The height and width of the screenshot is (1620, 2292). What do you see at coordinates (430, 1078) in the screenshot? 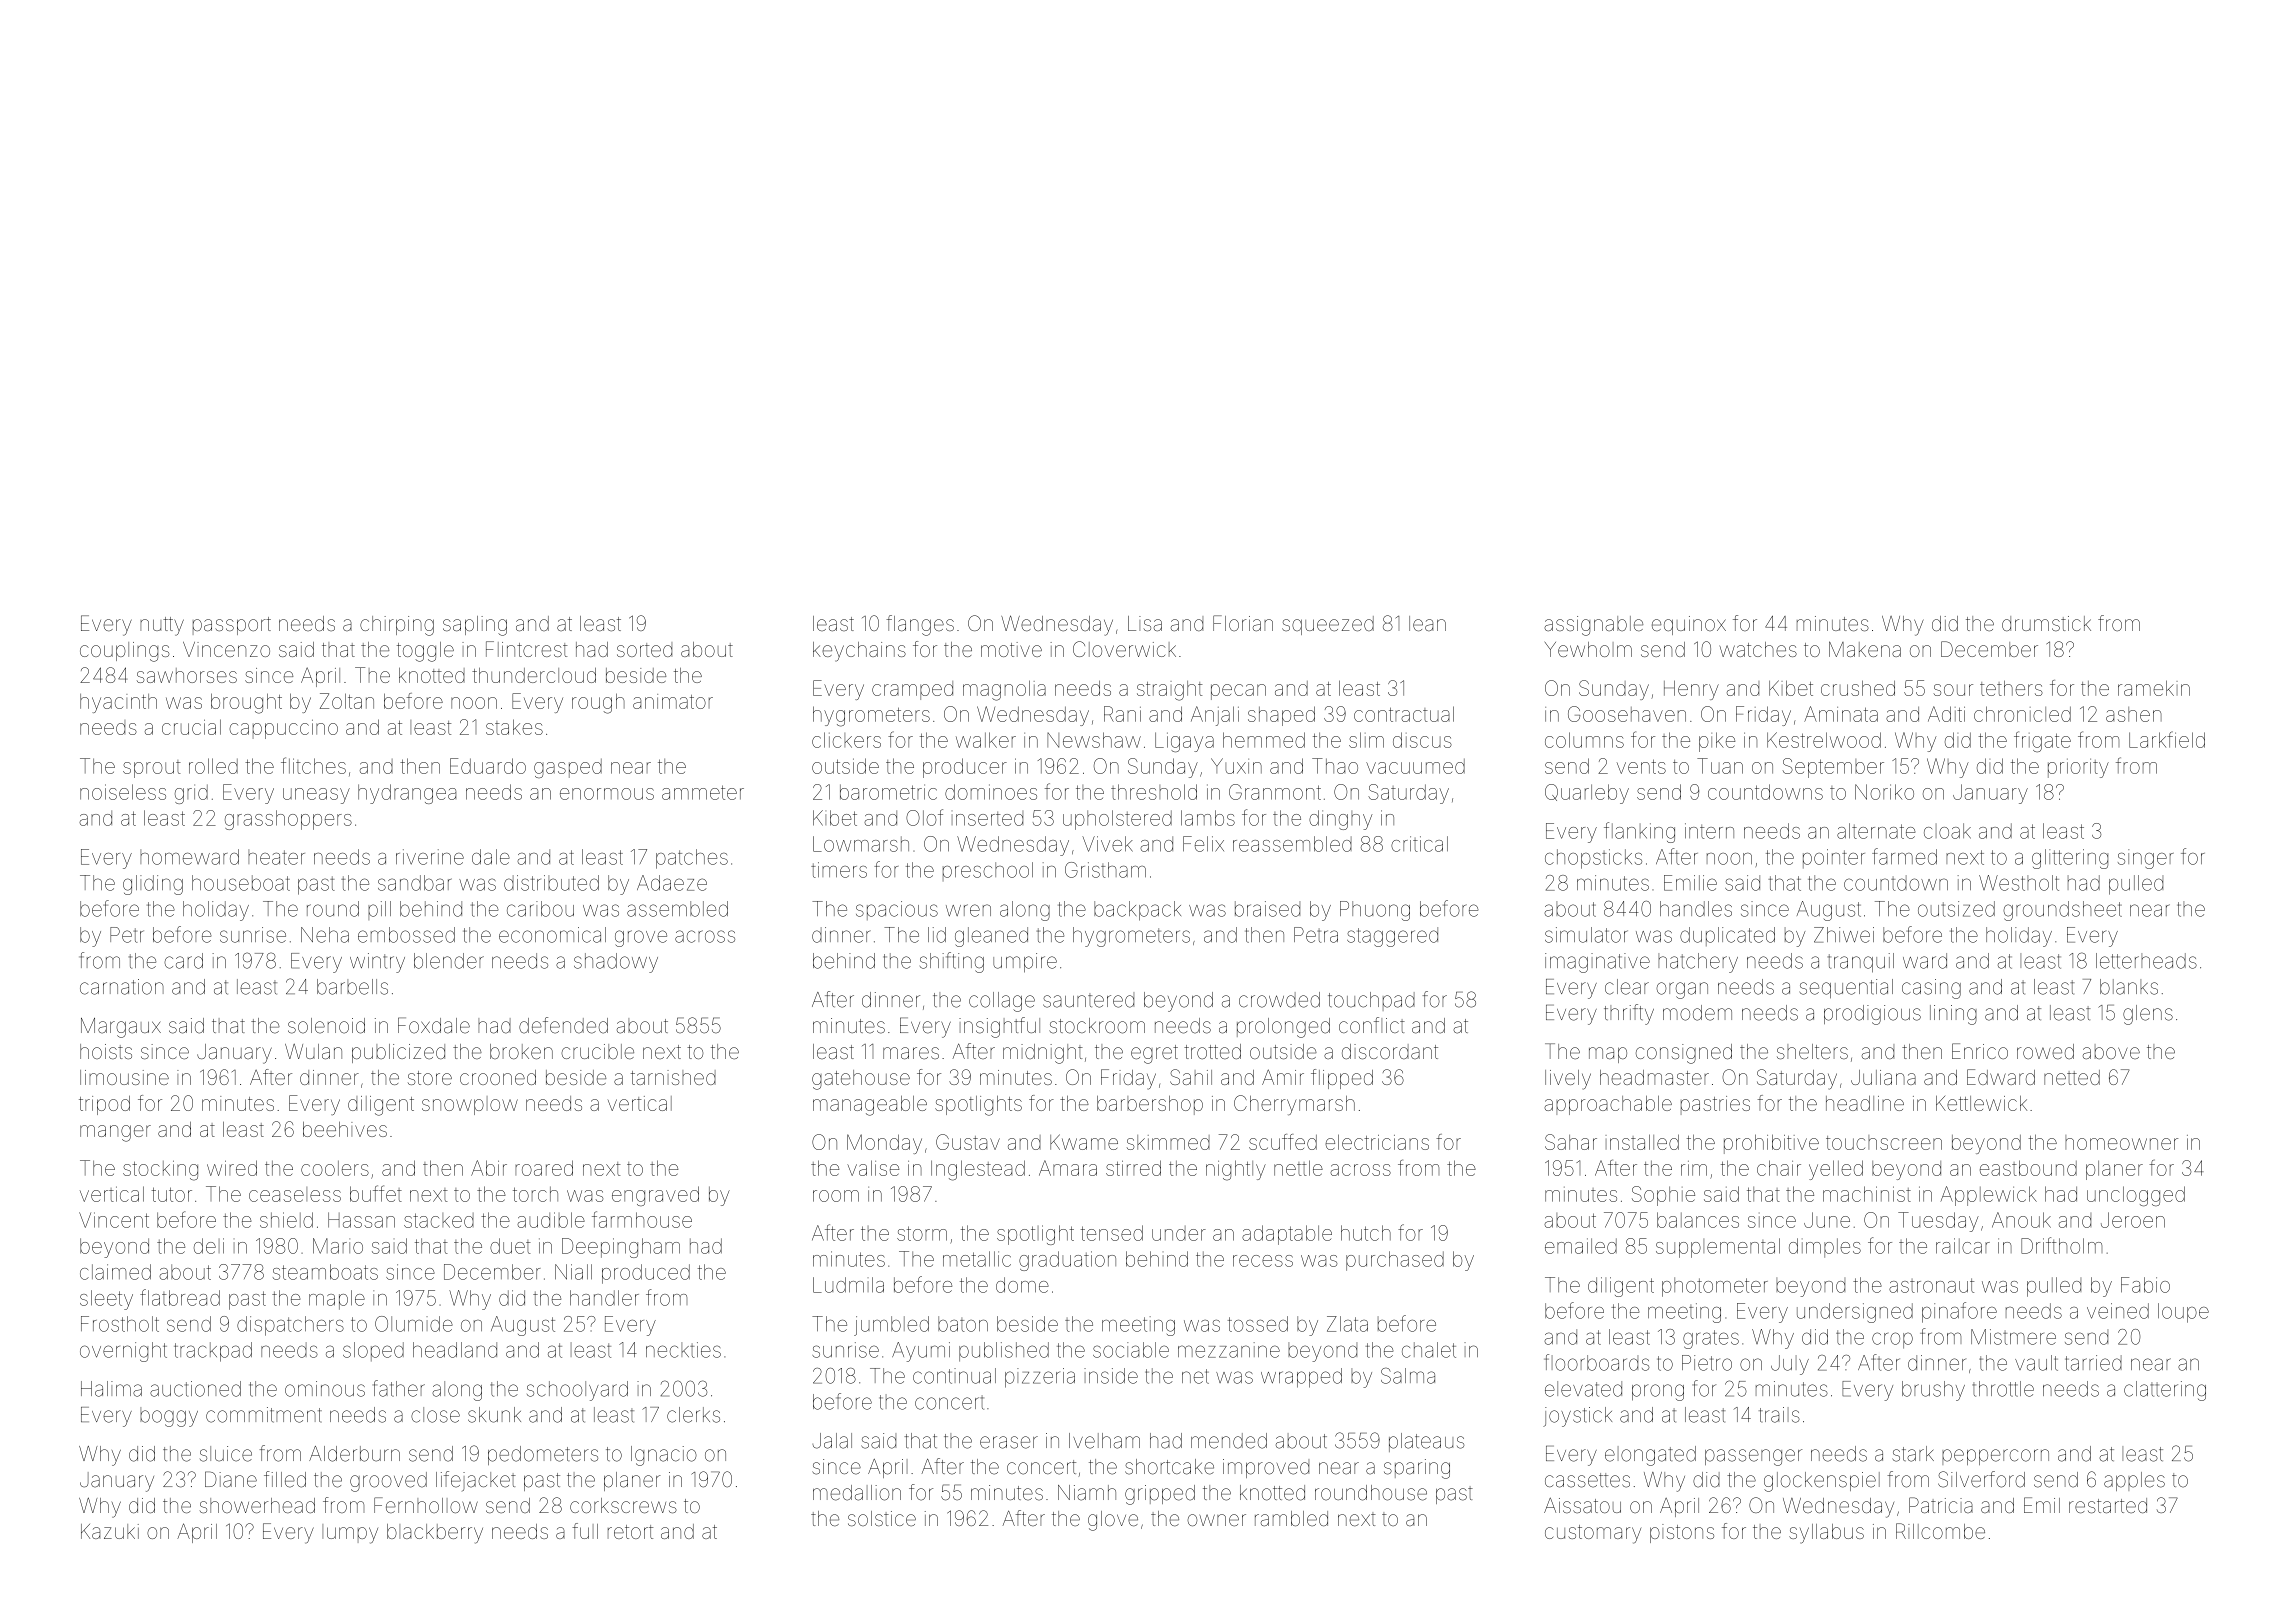
I see `store` at bounding box center [430, 1078].
